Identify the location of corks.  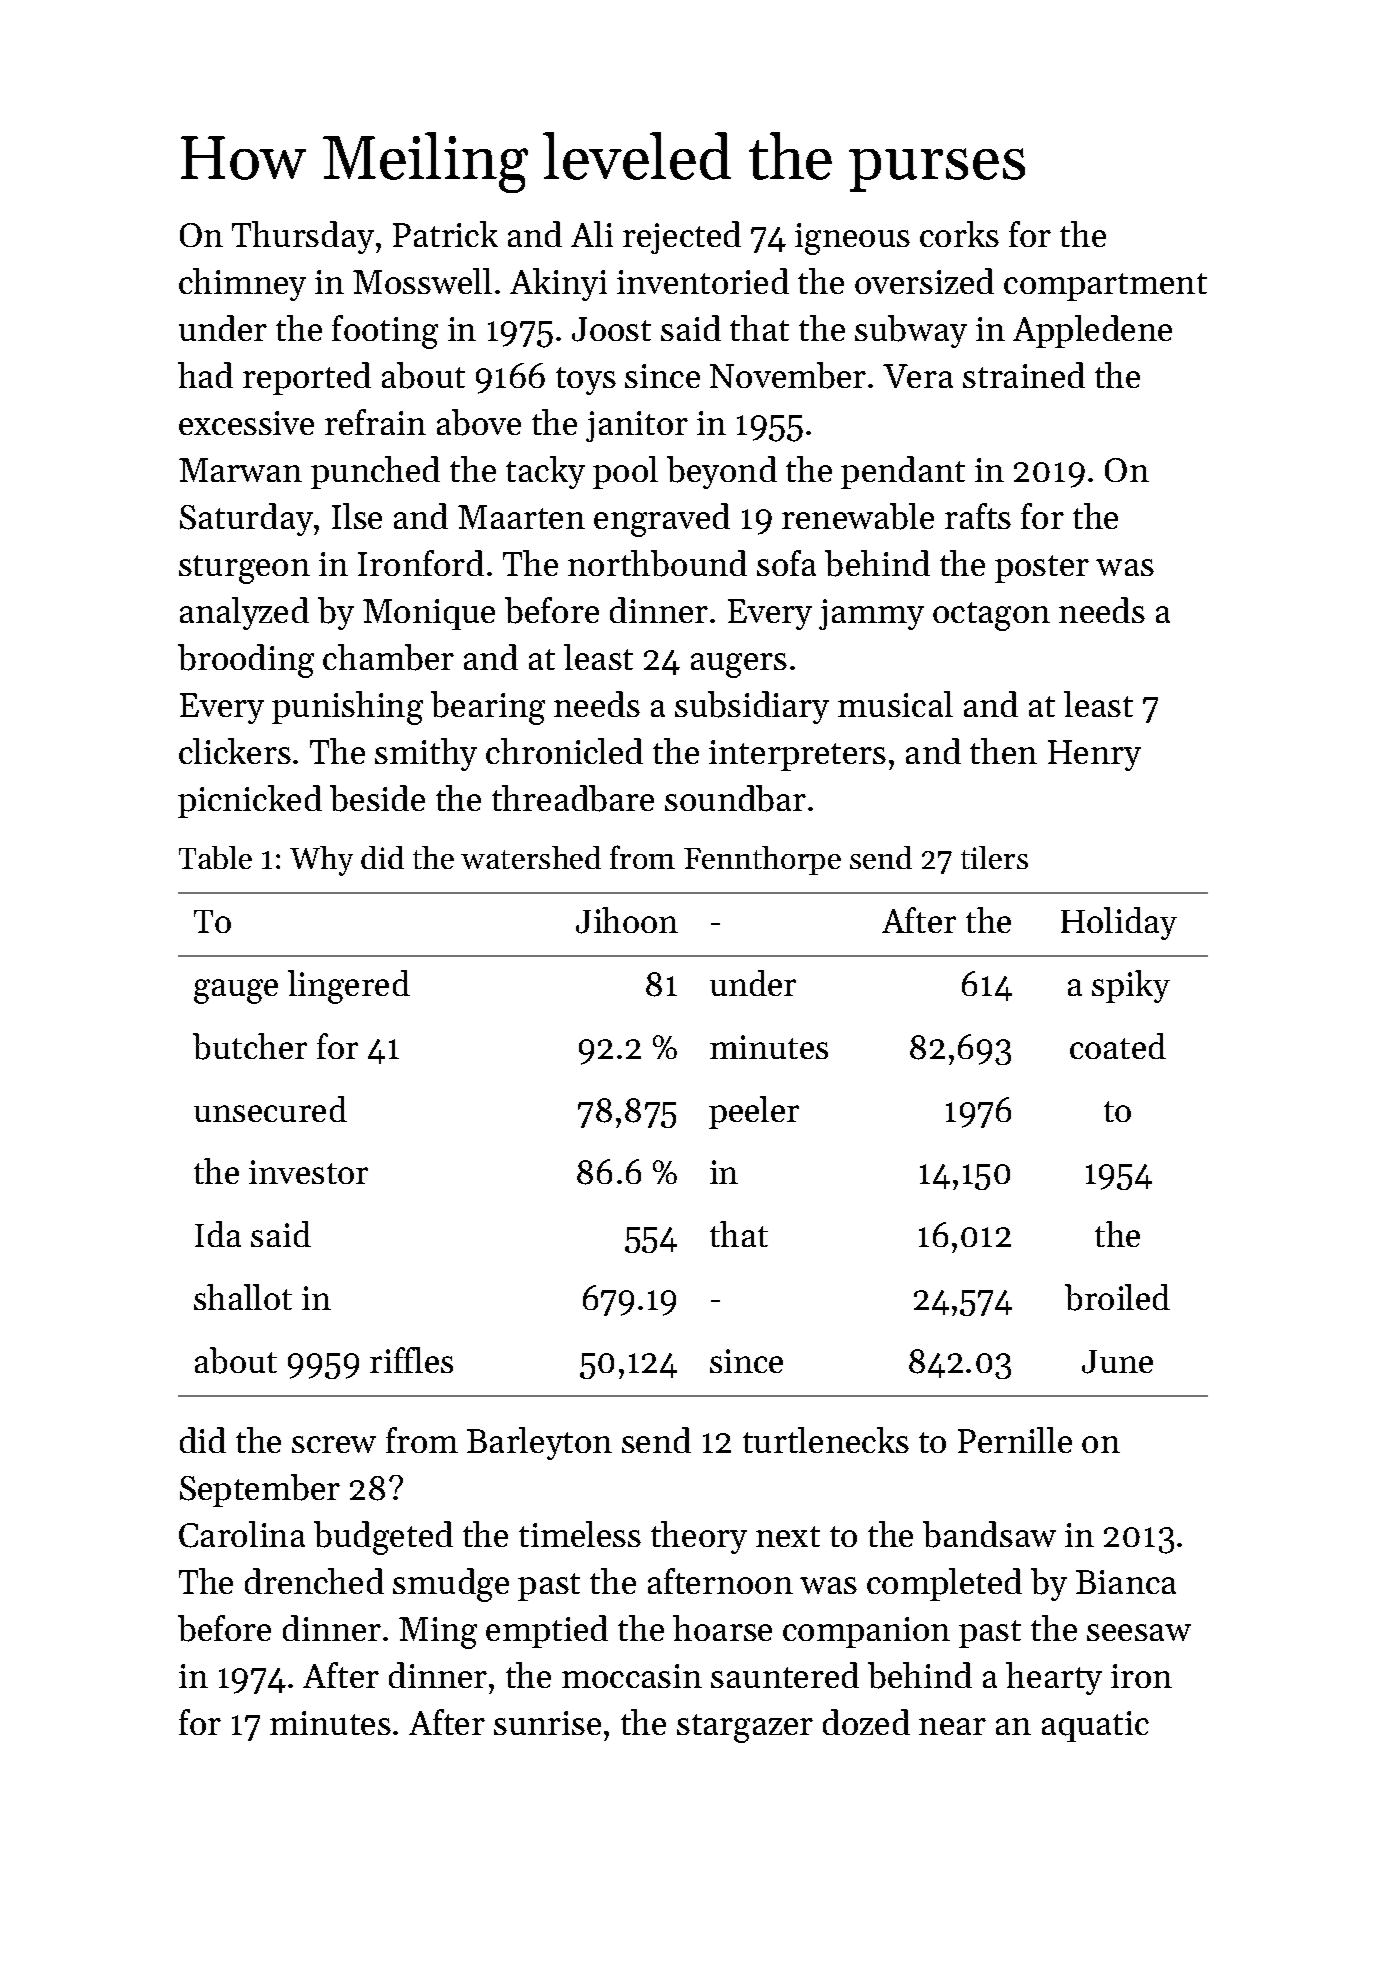
(959, 234).
